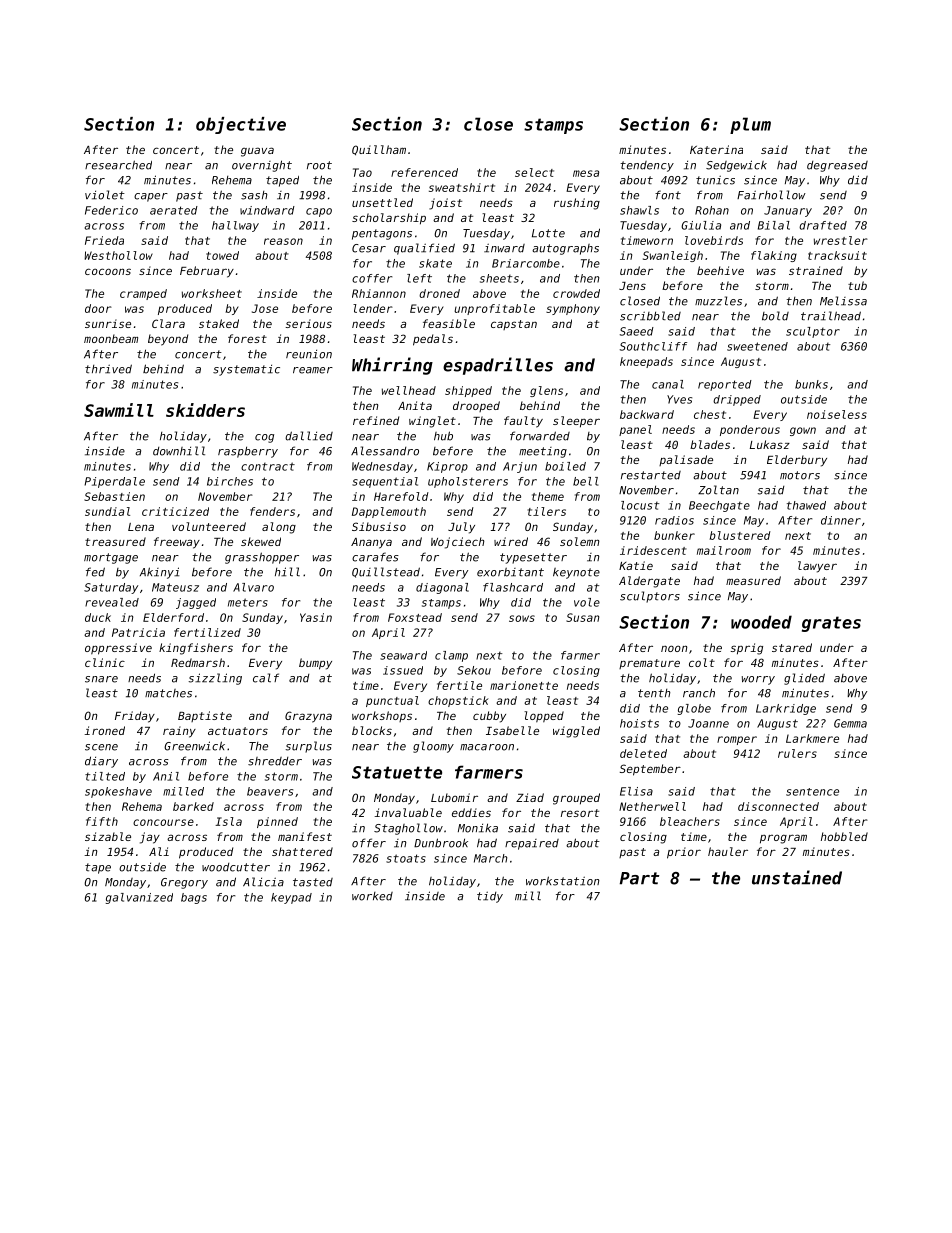 This screenshot has height=1233, width=952. What do you see at coordinates (532, 844) in the screenshot?
I see `repaired` at bounding box center [532, 844].
